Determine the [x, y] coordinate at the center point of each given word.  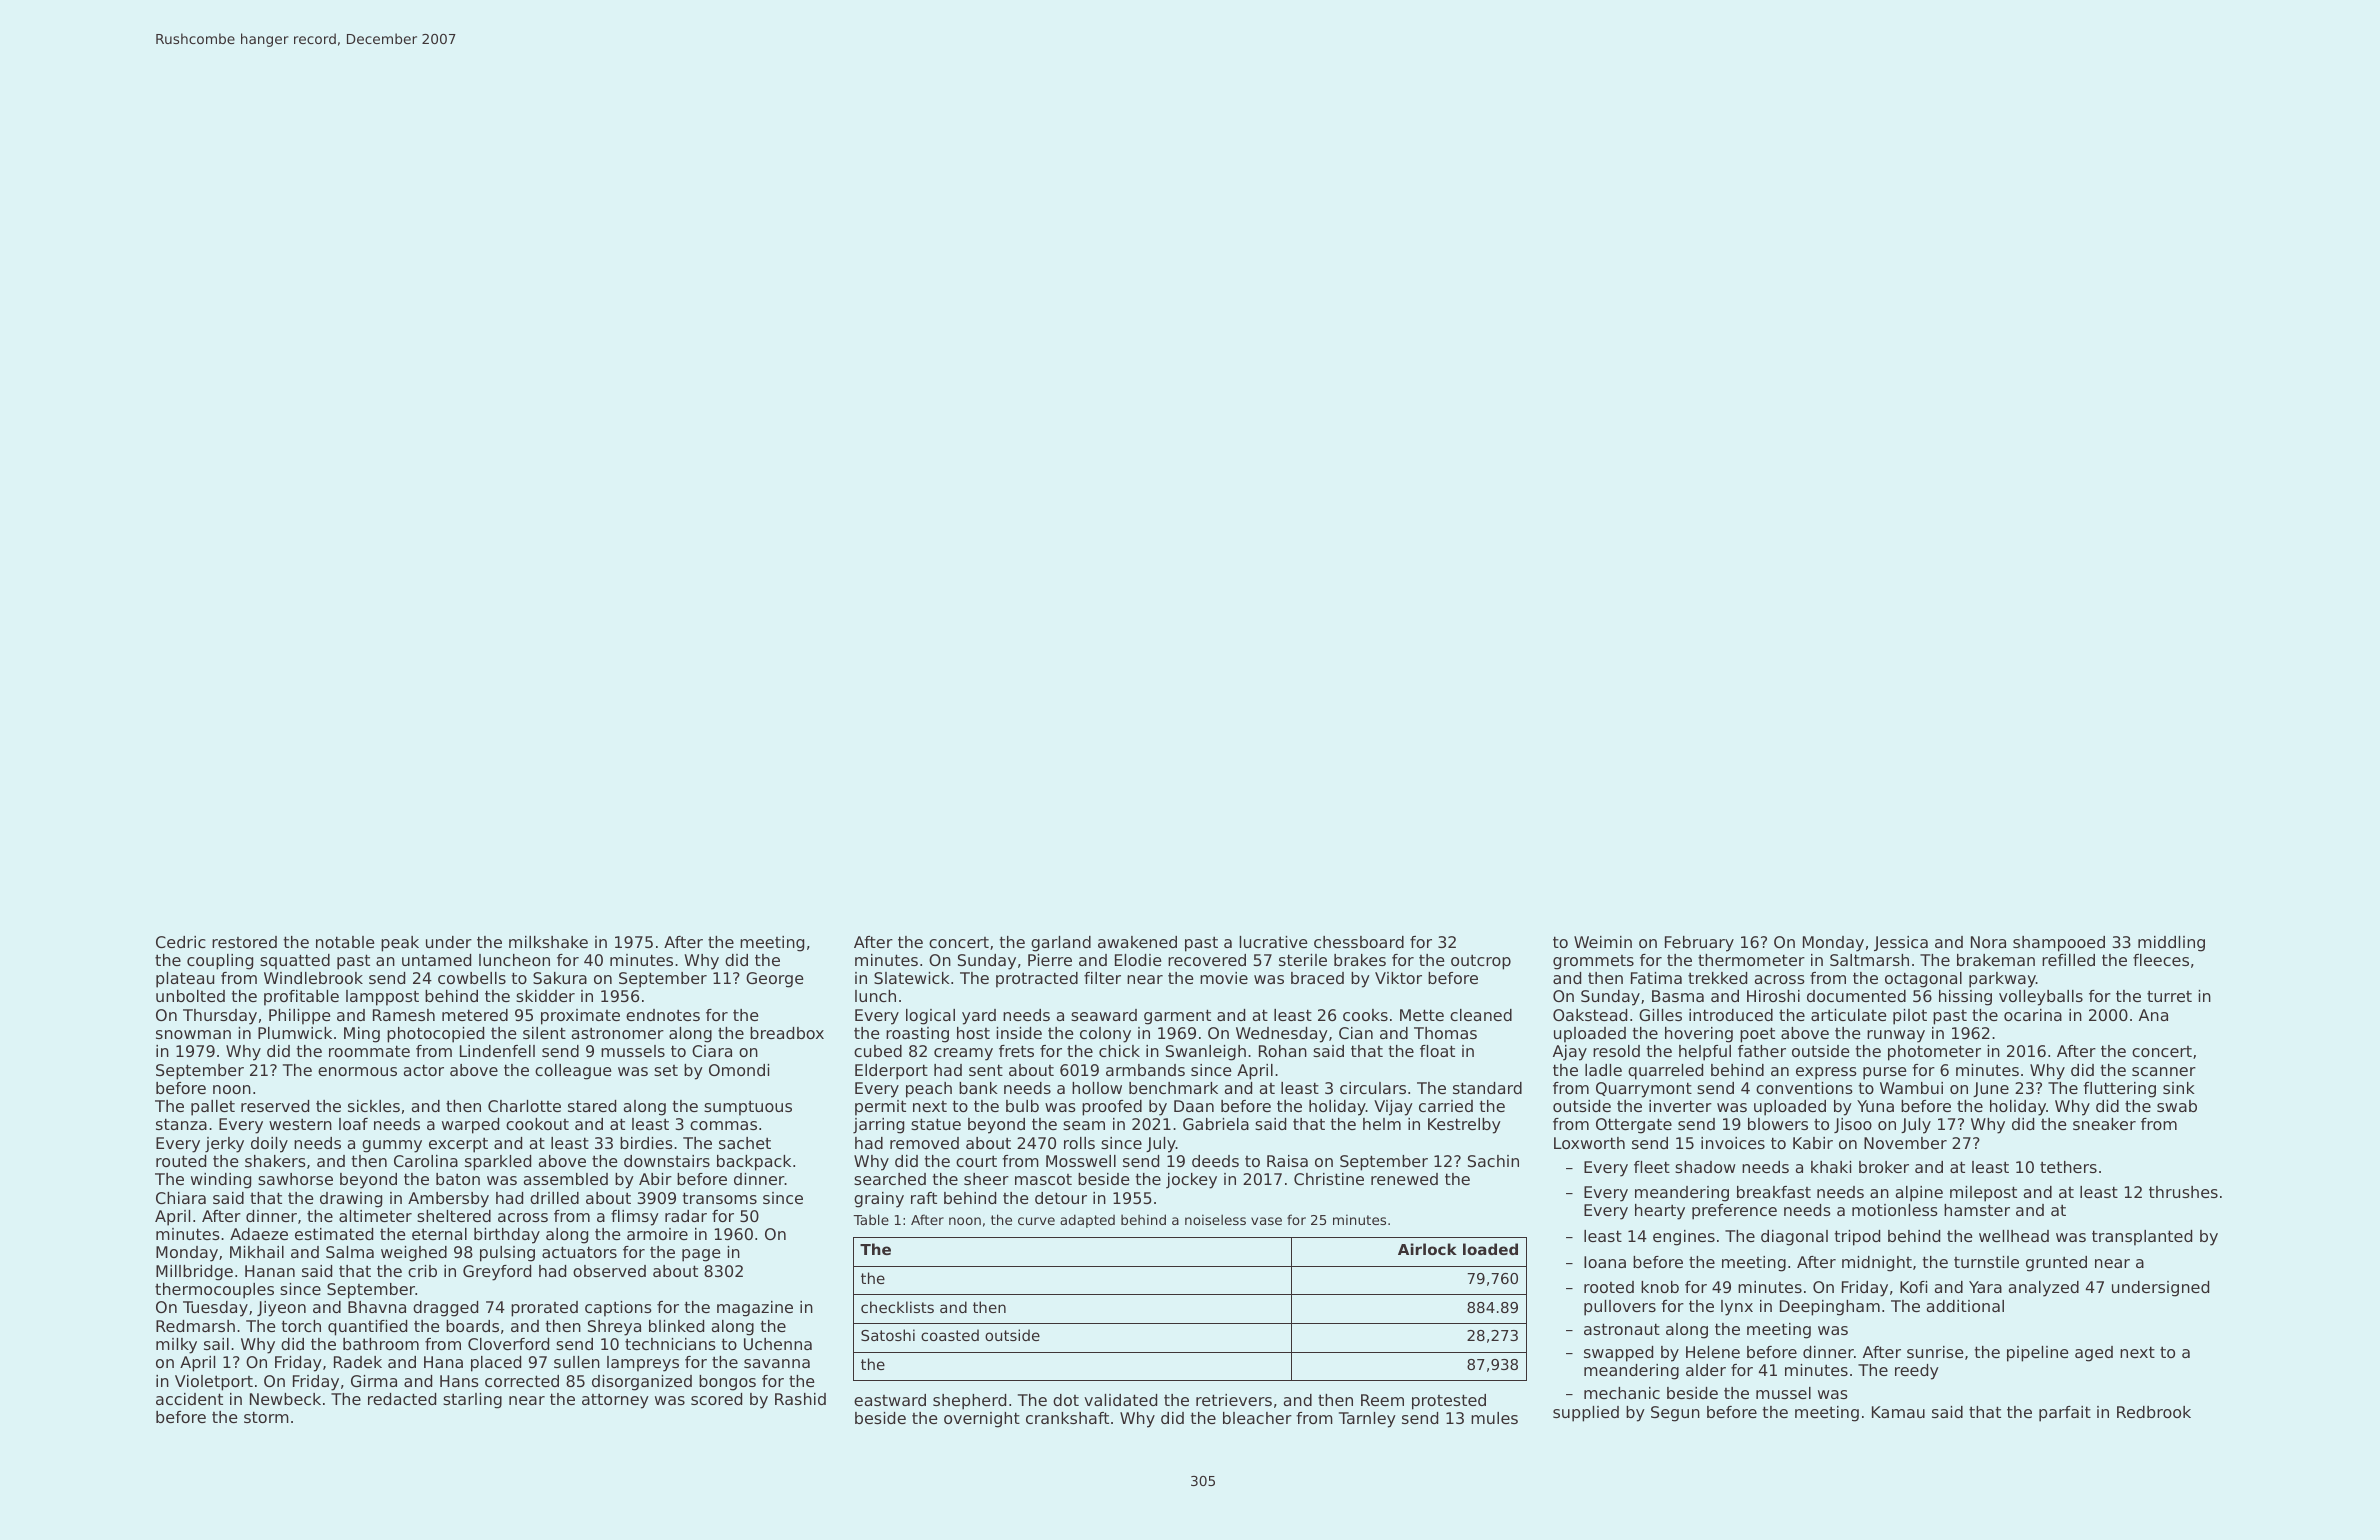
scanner [2164, 1071]
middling [2171, 944]
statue [936, 1124]
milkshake [548, 942]
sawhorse [295, 1179]
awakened [1137, 942]
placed [496, 1364]
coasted [950, 1335]
